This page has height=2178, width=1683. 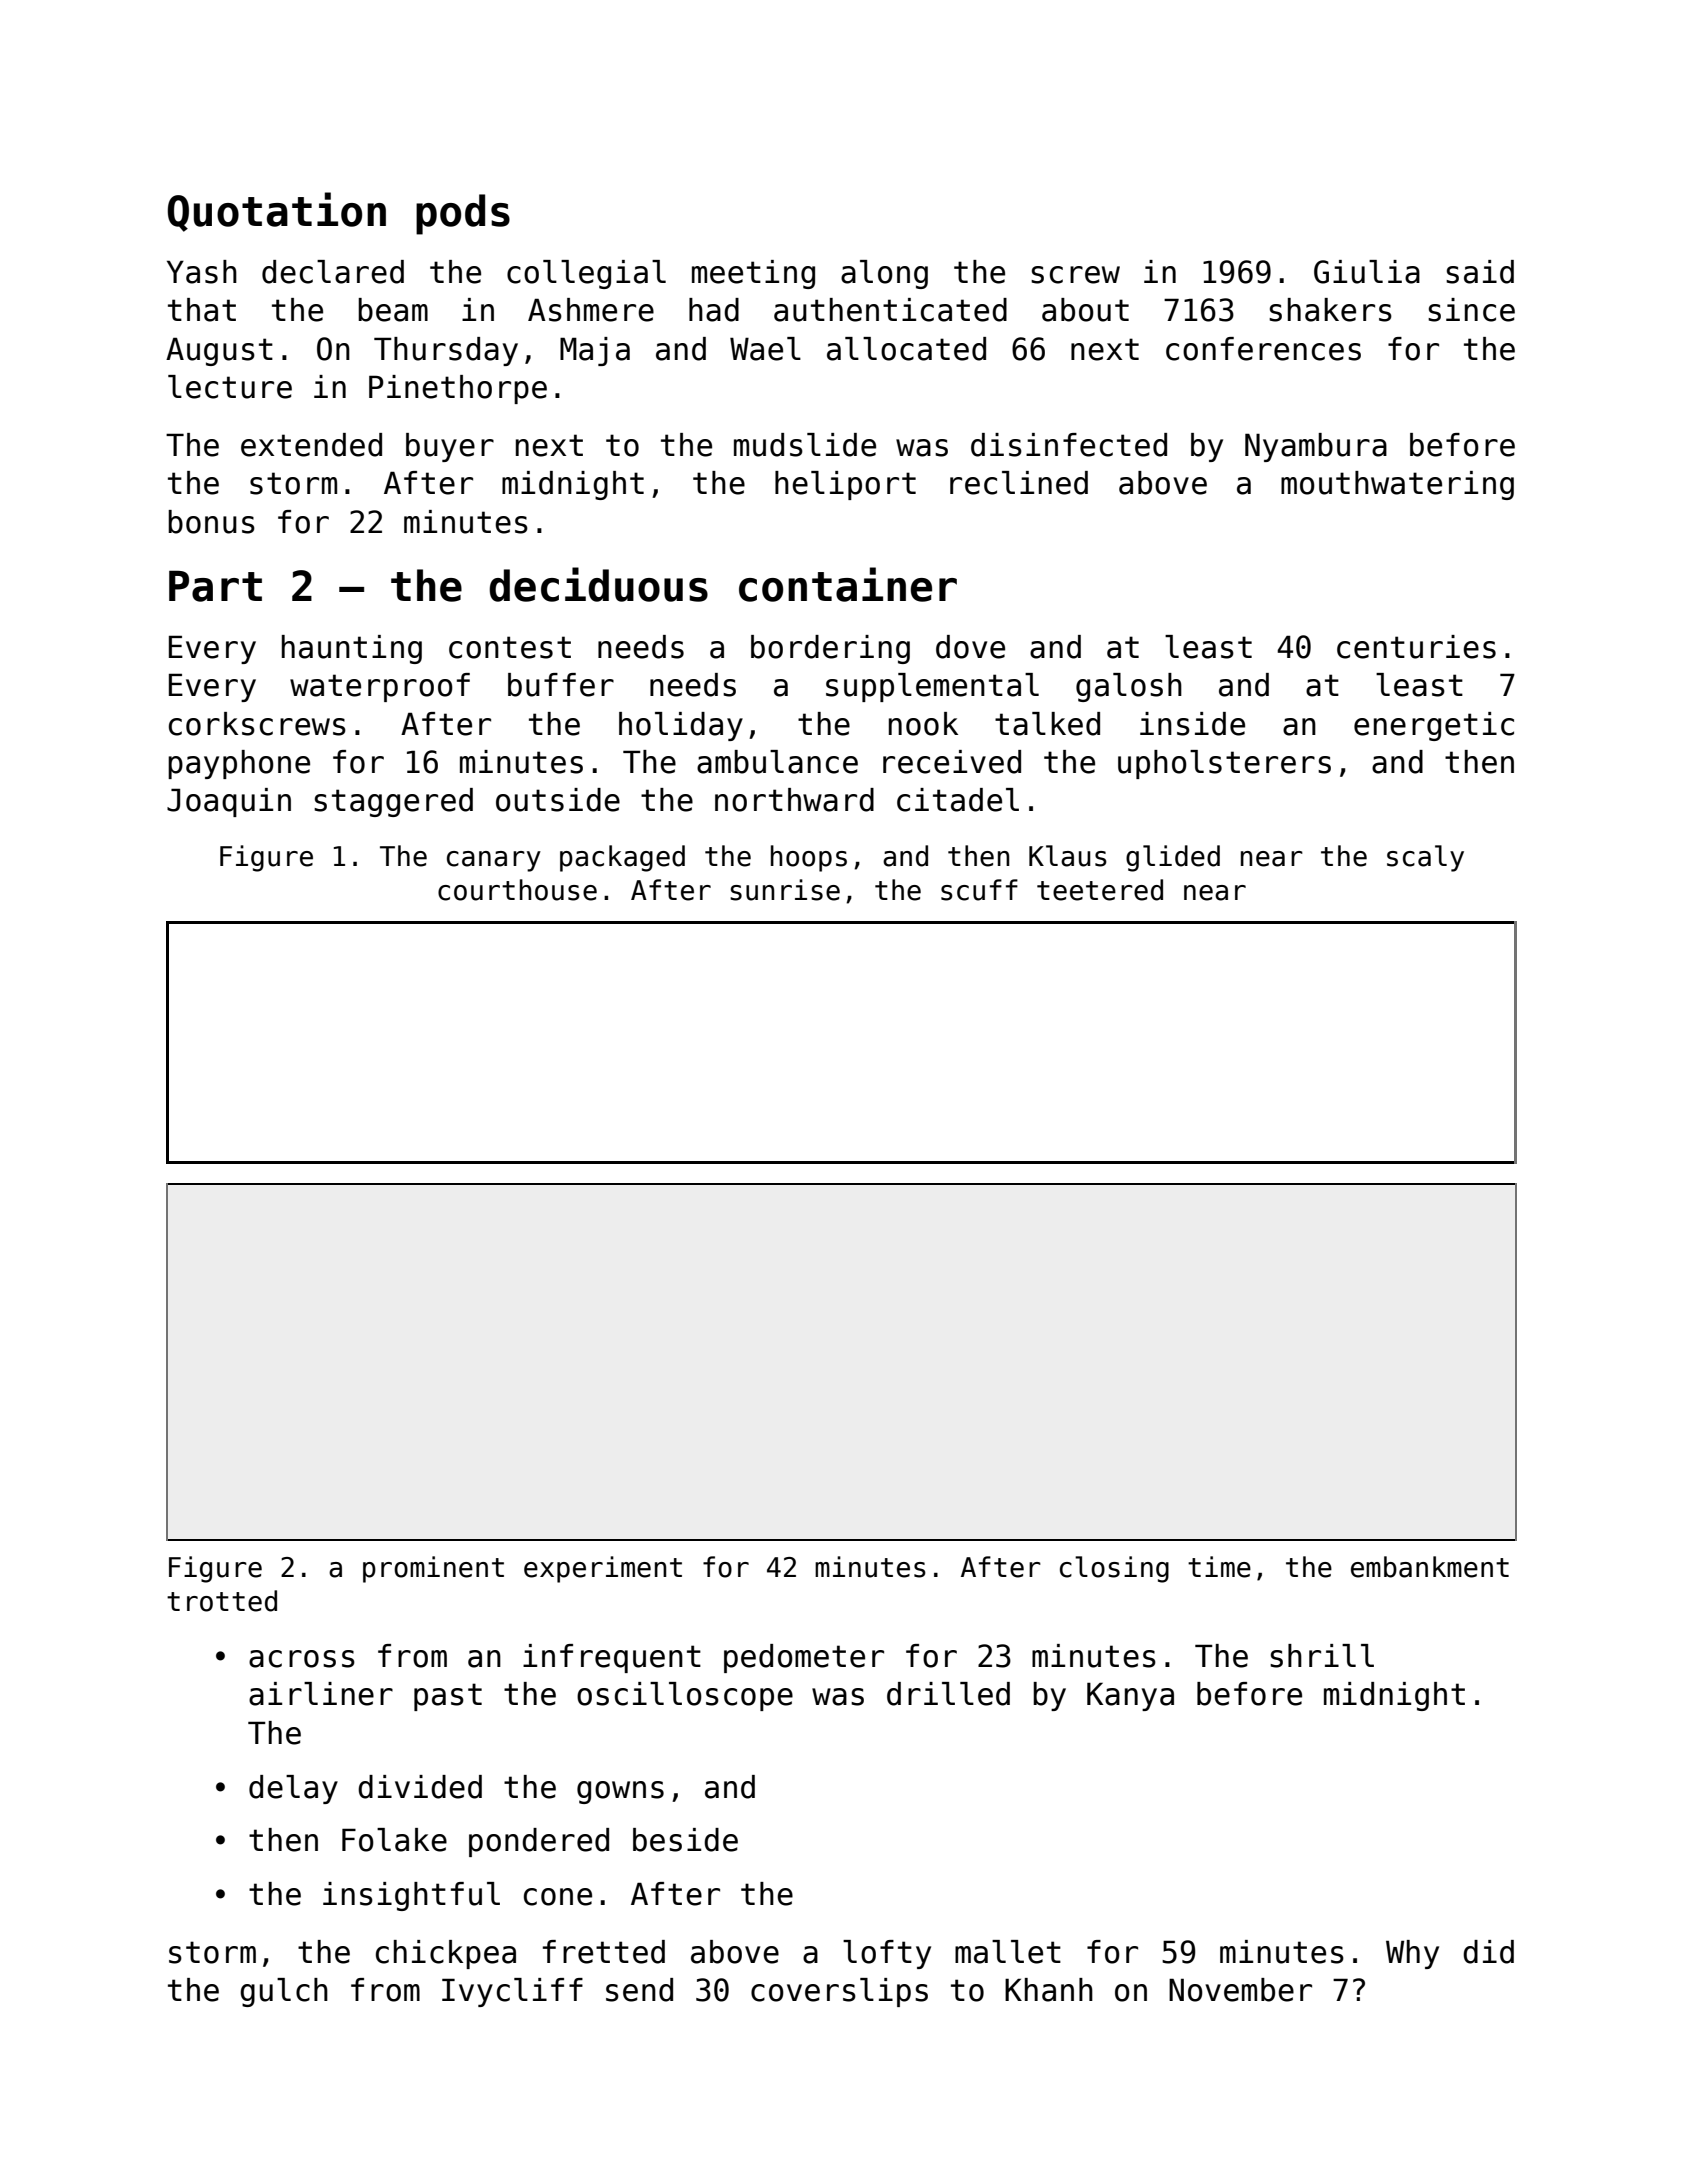 I want to click on canary, so click(x=494, y=861).
